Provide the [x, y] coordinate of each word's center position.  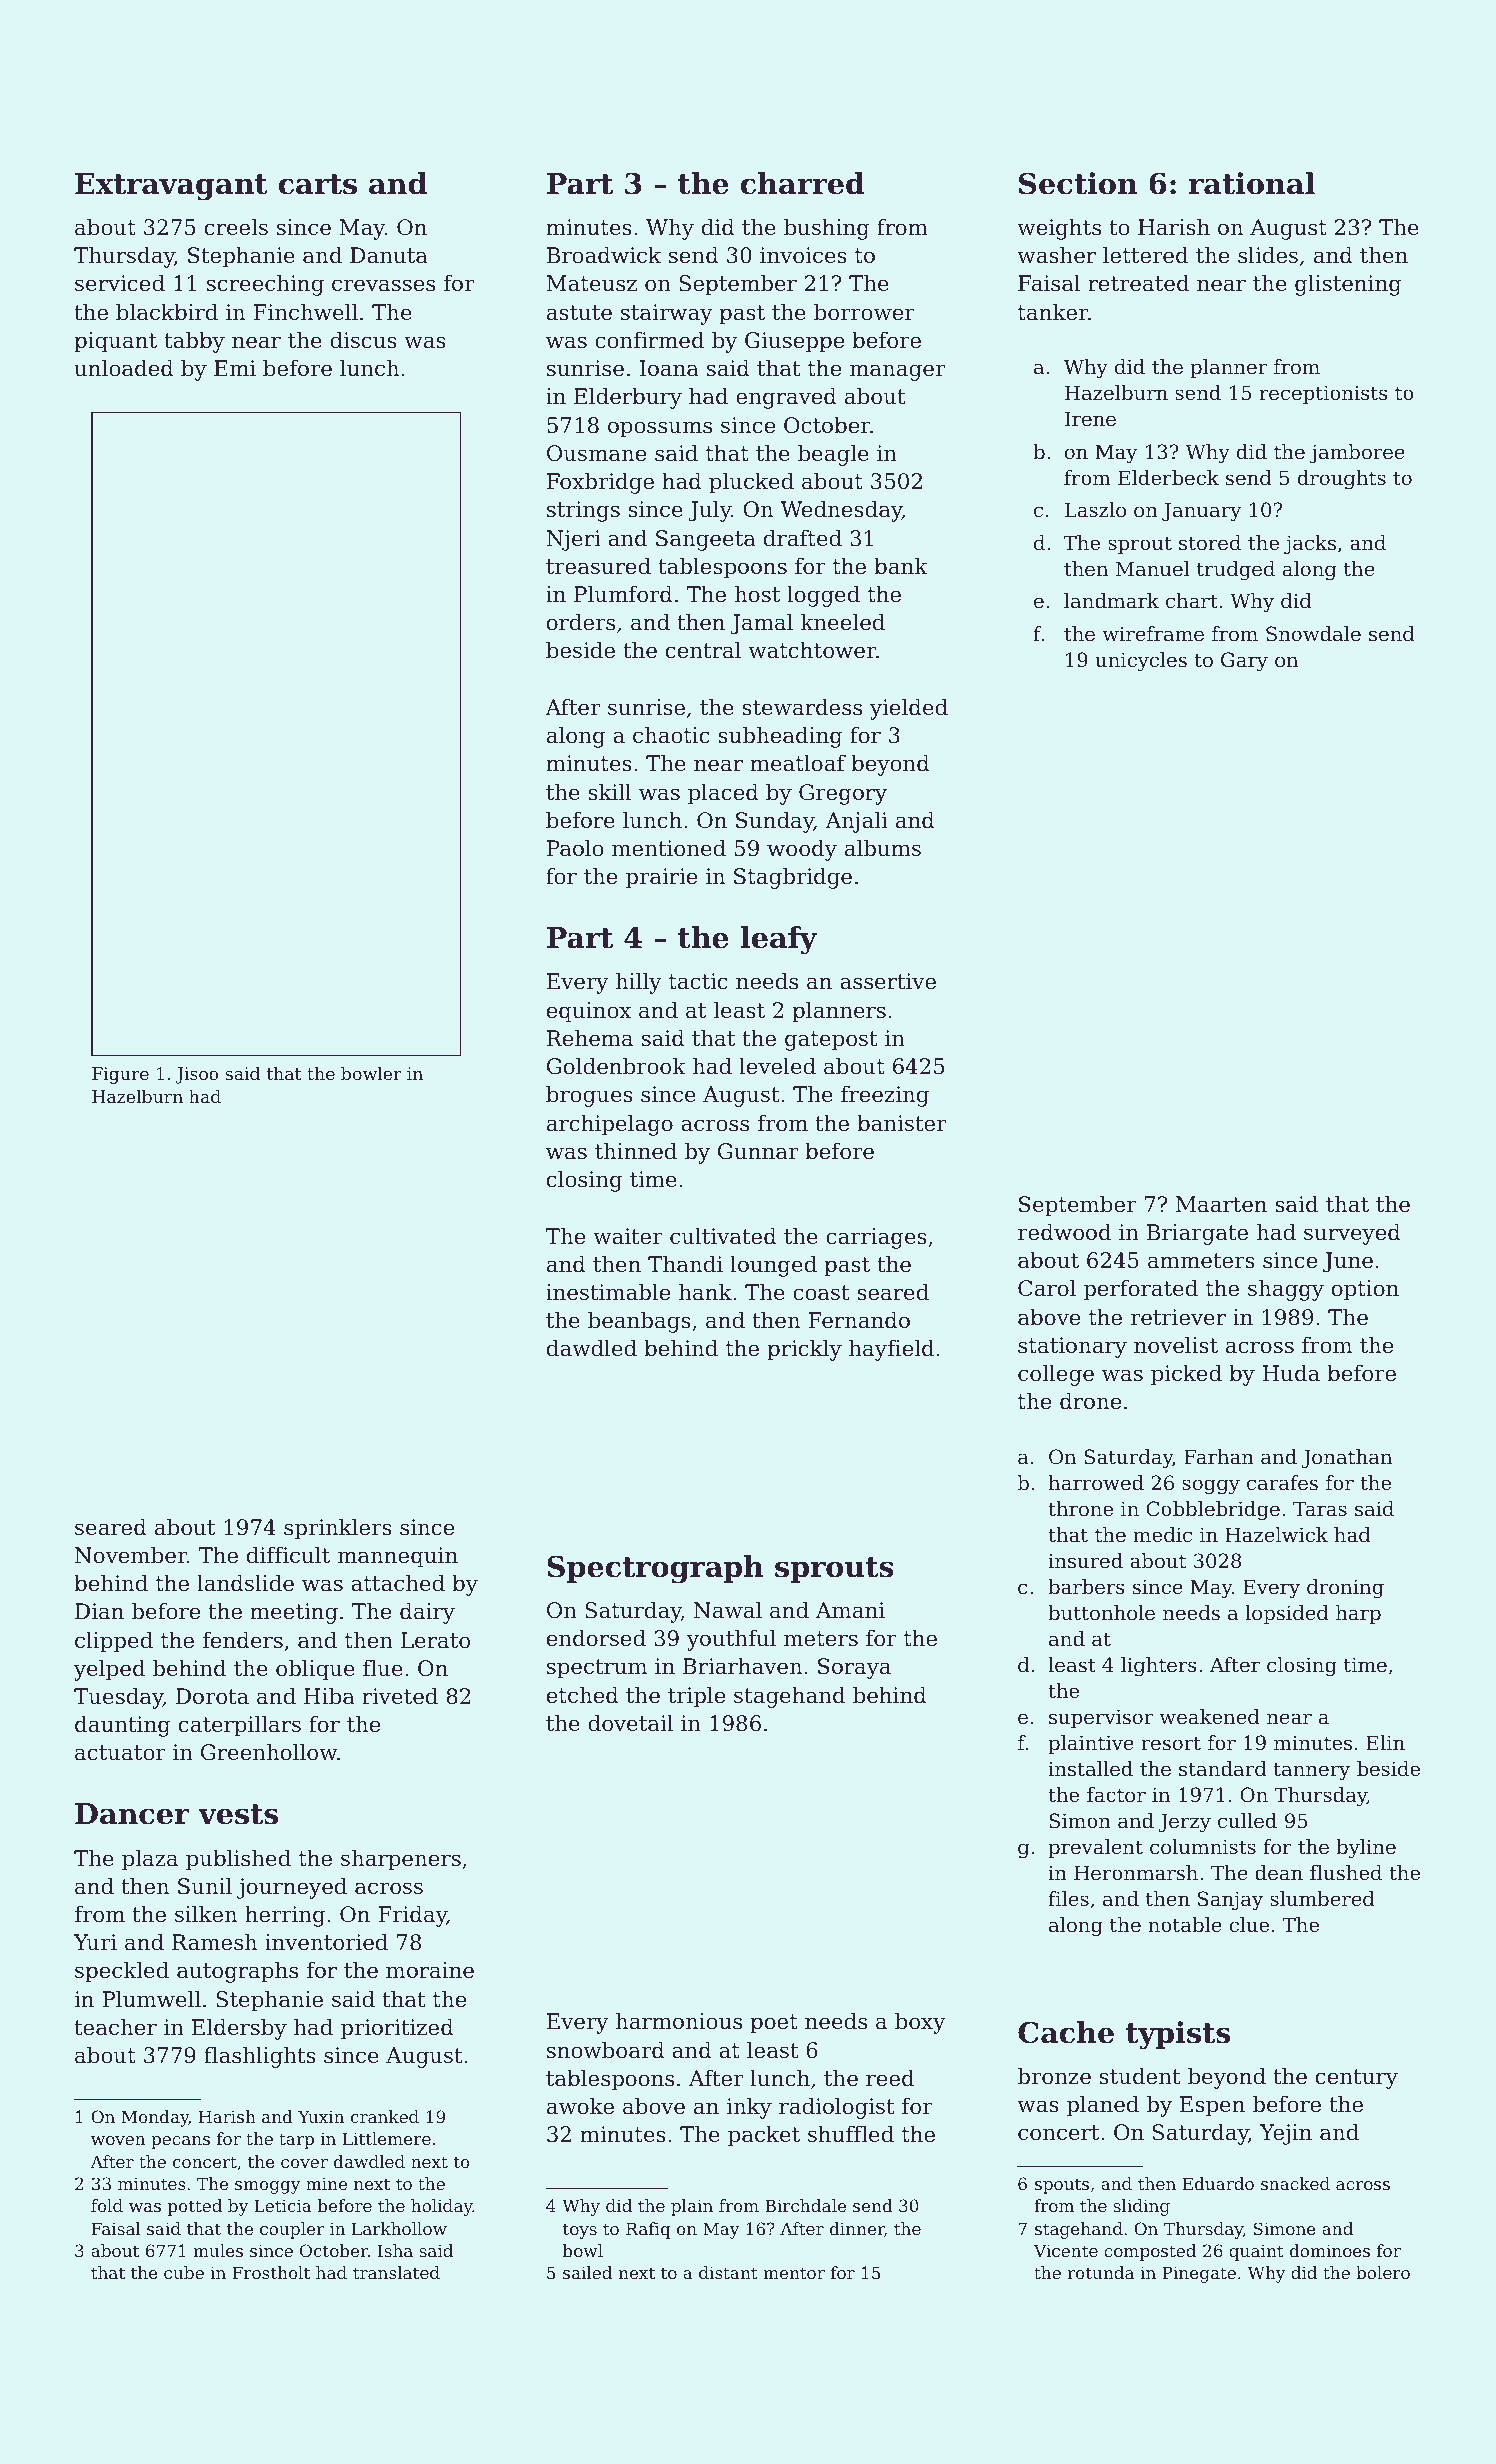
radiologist [836, 2108]
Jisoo [197, 1075]
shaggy [1286, 1290]
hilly [639, 983]
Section [1078, 183]
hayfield [891, 1350]
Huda [1291, 1373]
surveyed [1352, 1234]
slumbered [1322, 1899]
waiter [628, 1236]
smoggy [267, 2187]
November [131, 1555]
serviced [120, 283]
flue [383, 1668]
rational [1252, 183]
